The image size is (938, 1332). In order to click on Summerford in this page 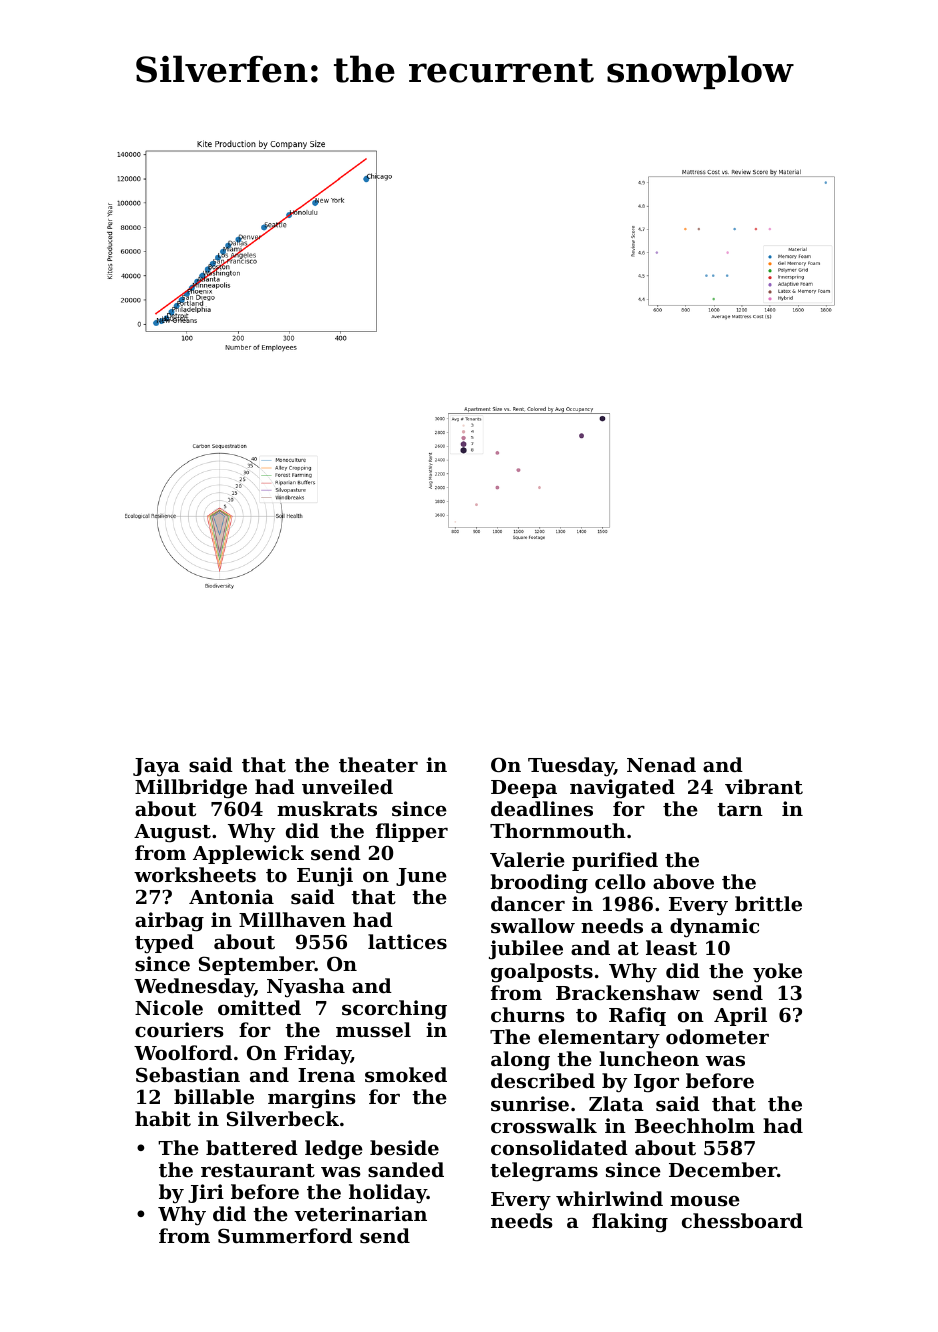, I will do `click(285, 1235)`.
